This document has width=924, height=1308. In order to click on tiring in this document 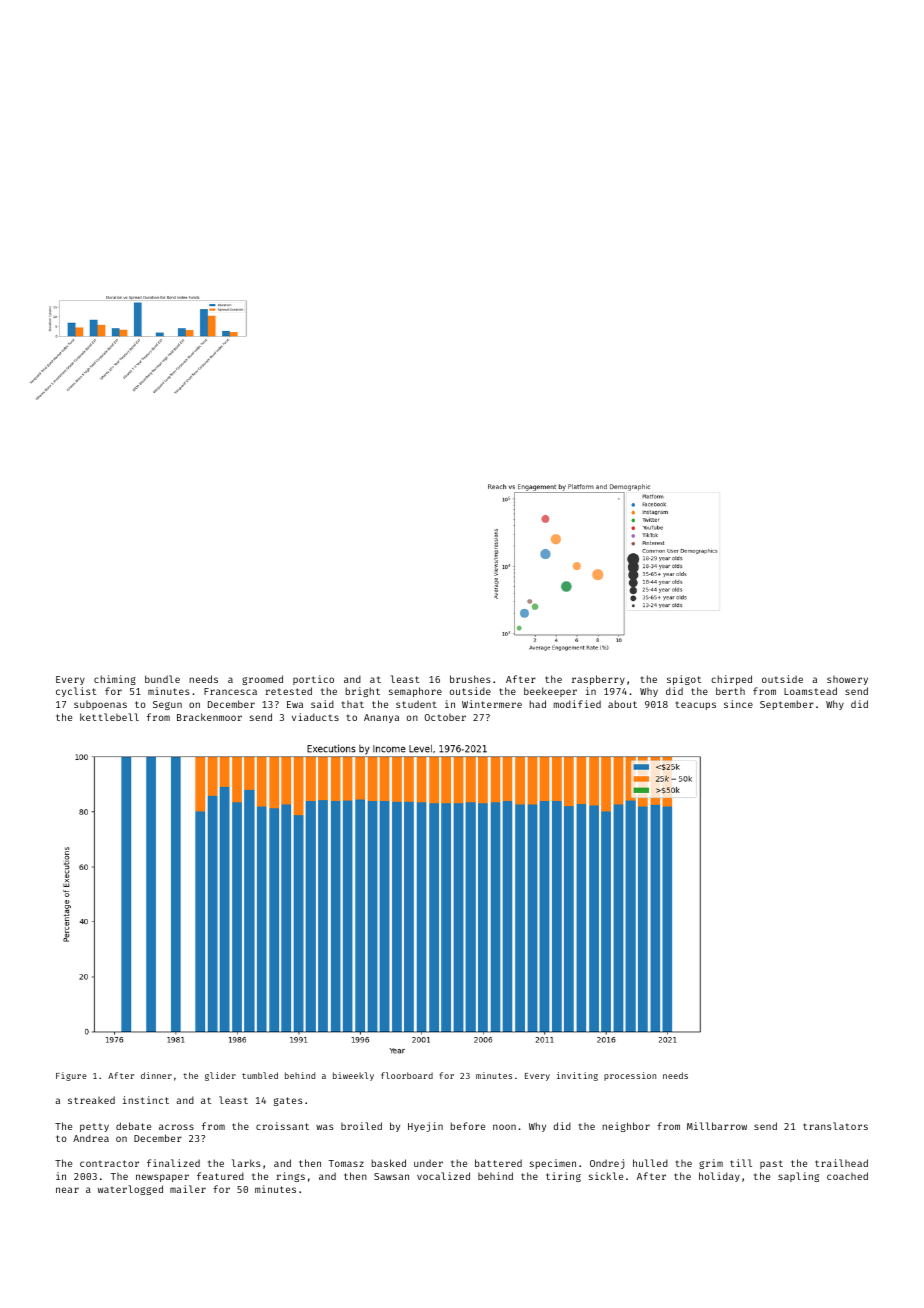, I will do `click(563, 1177)`.
